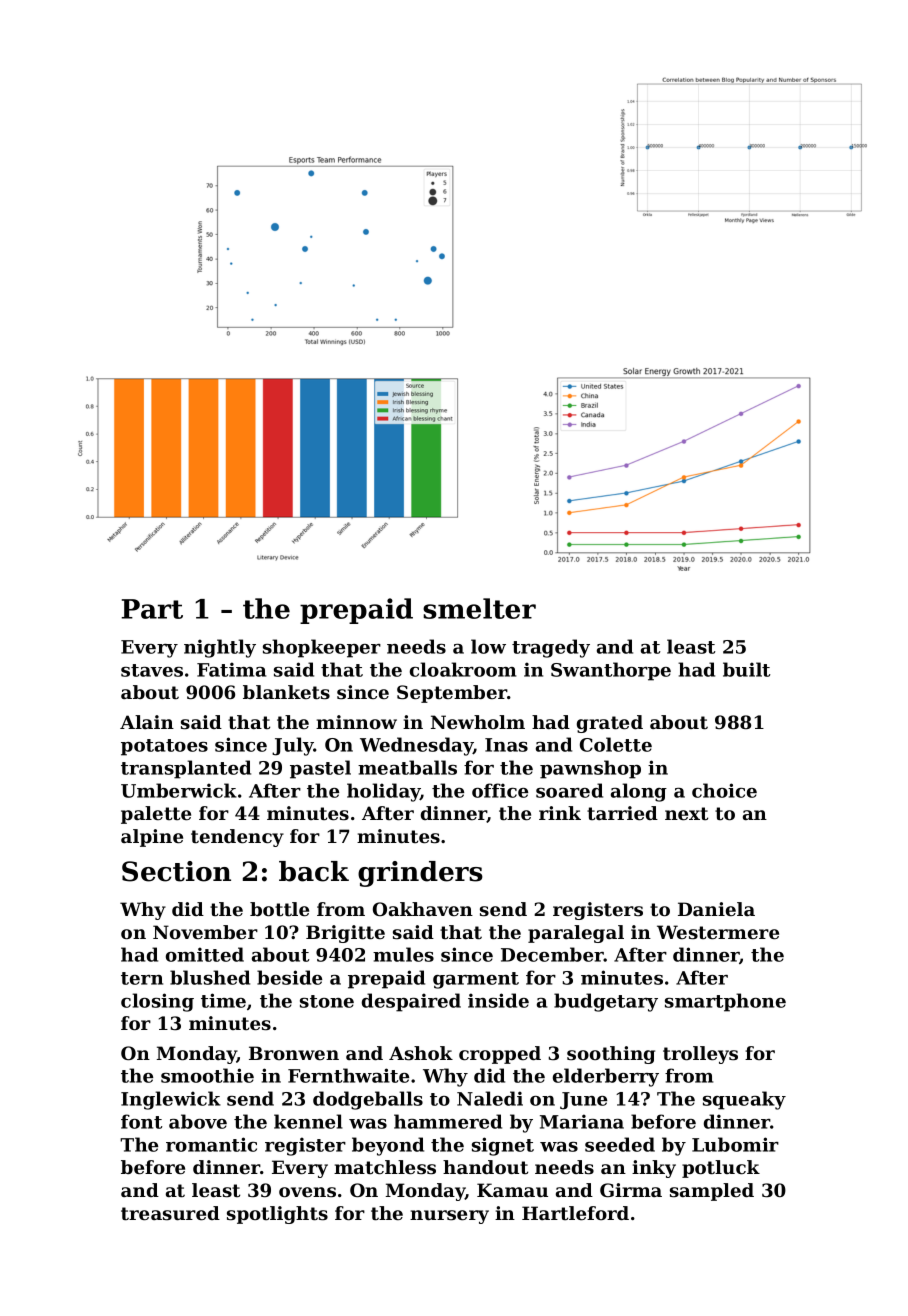 The height and width of the document is (1316, 908). Describe the element at coordinates (157, 1002) in the document. I see `closing` at that location.
